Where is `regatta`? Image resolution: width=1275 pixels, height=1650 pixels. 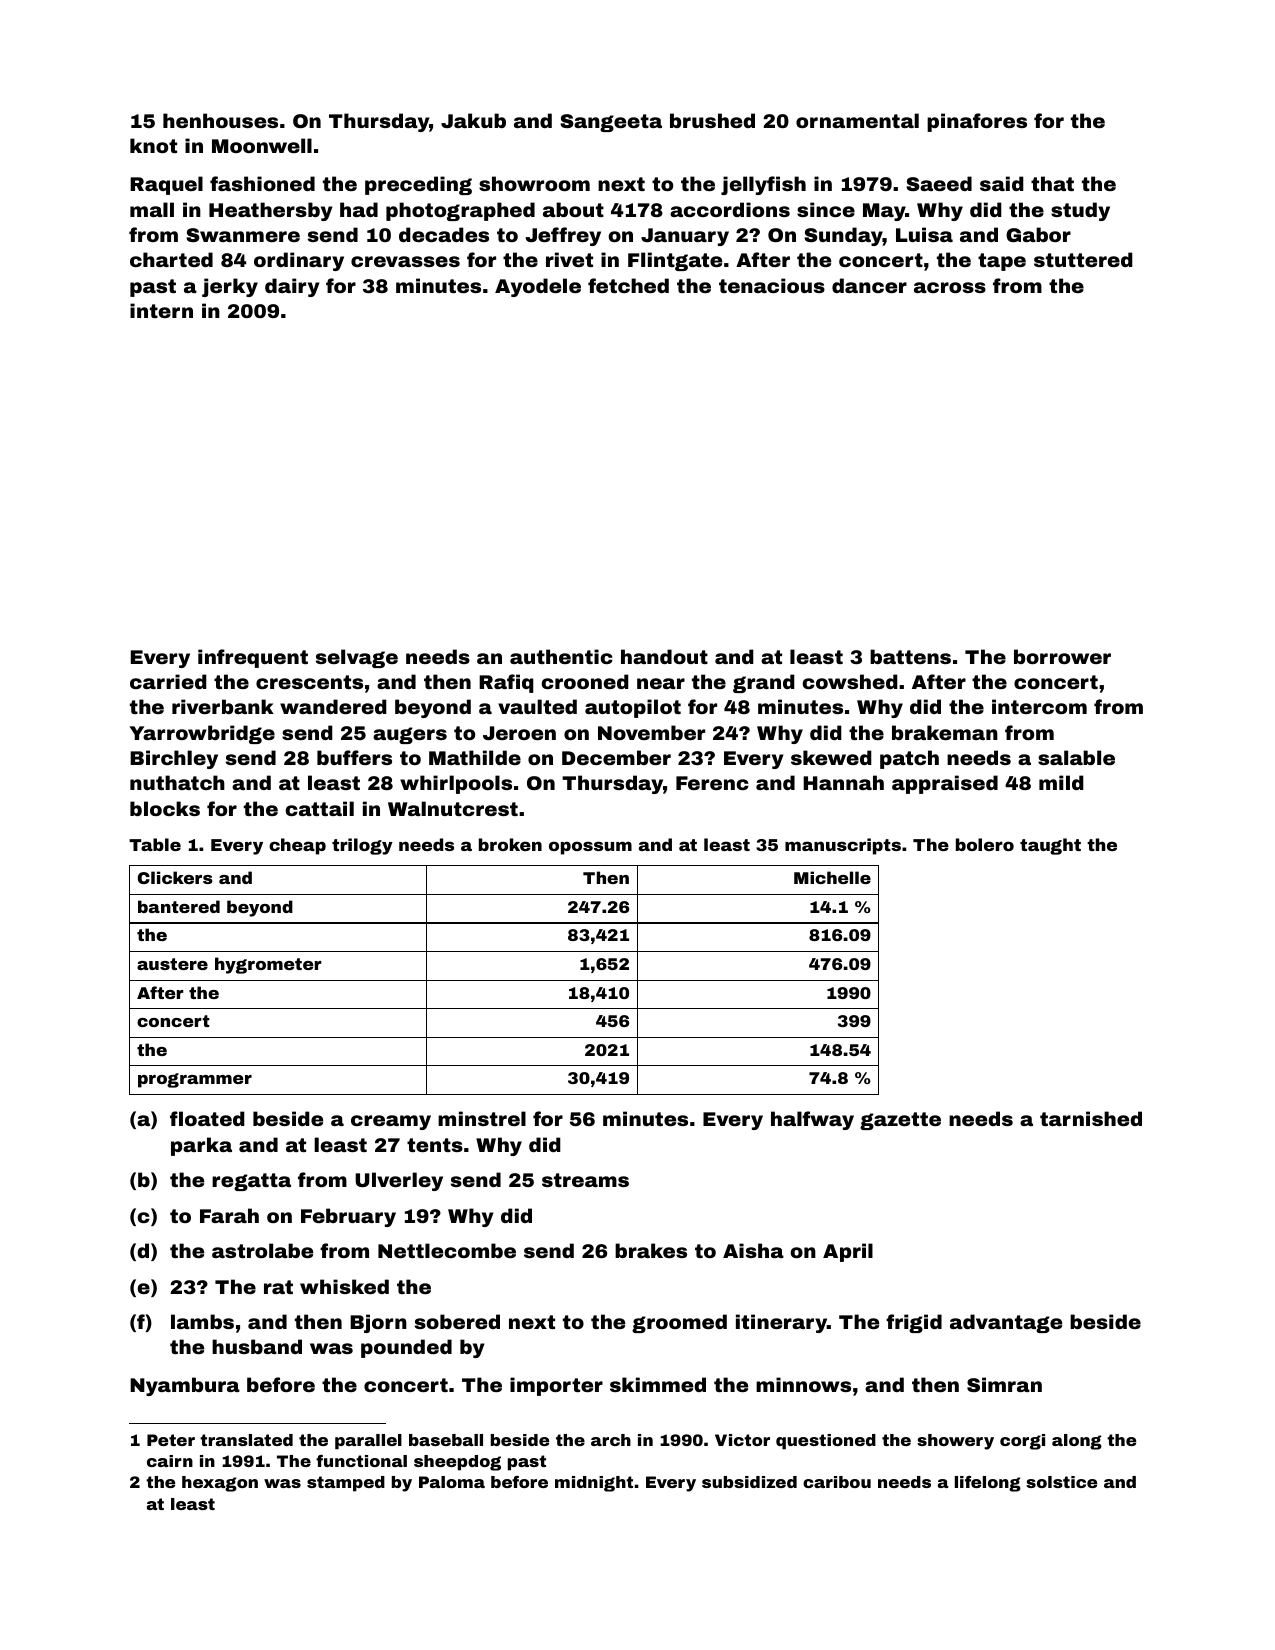
regatta is located at coordinates (251, 1182).
